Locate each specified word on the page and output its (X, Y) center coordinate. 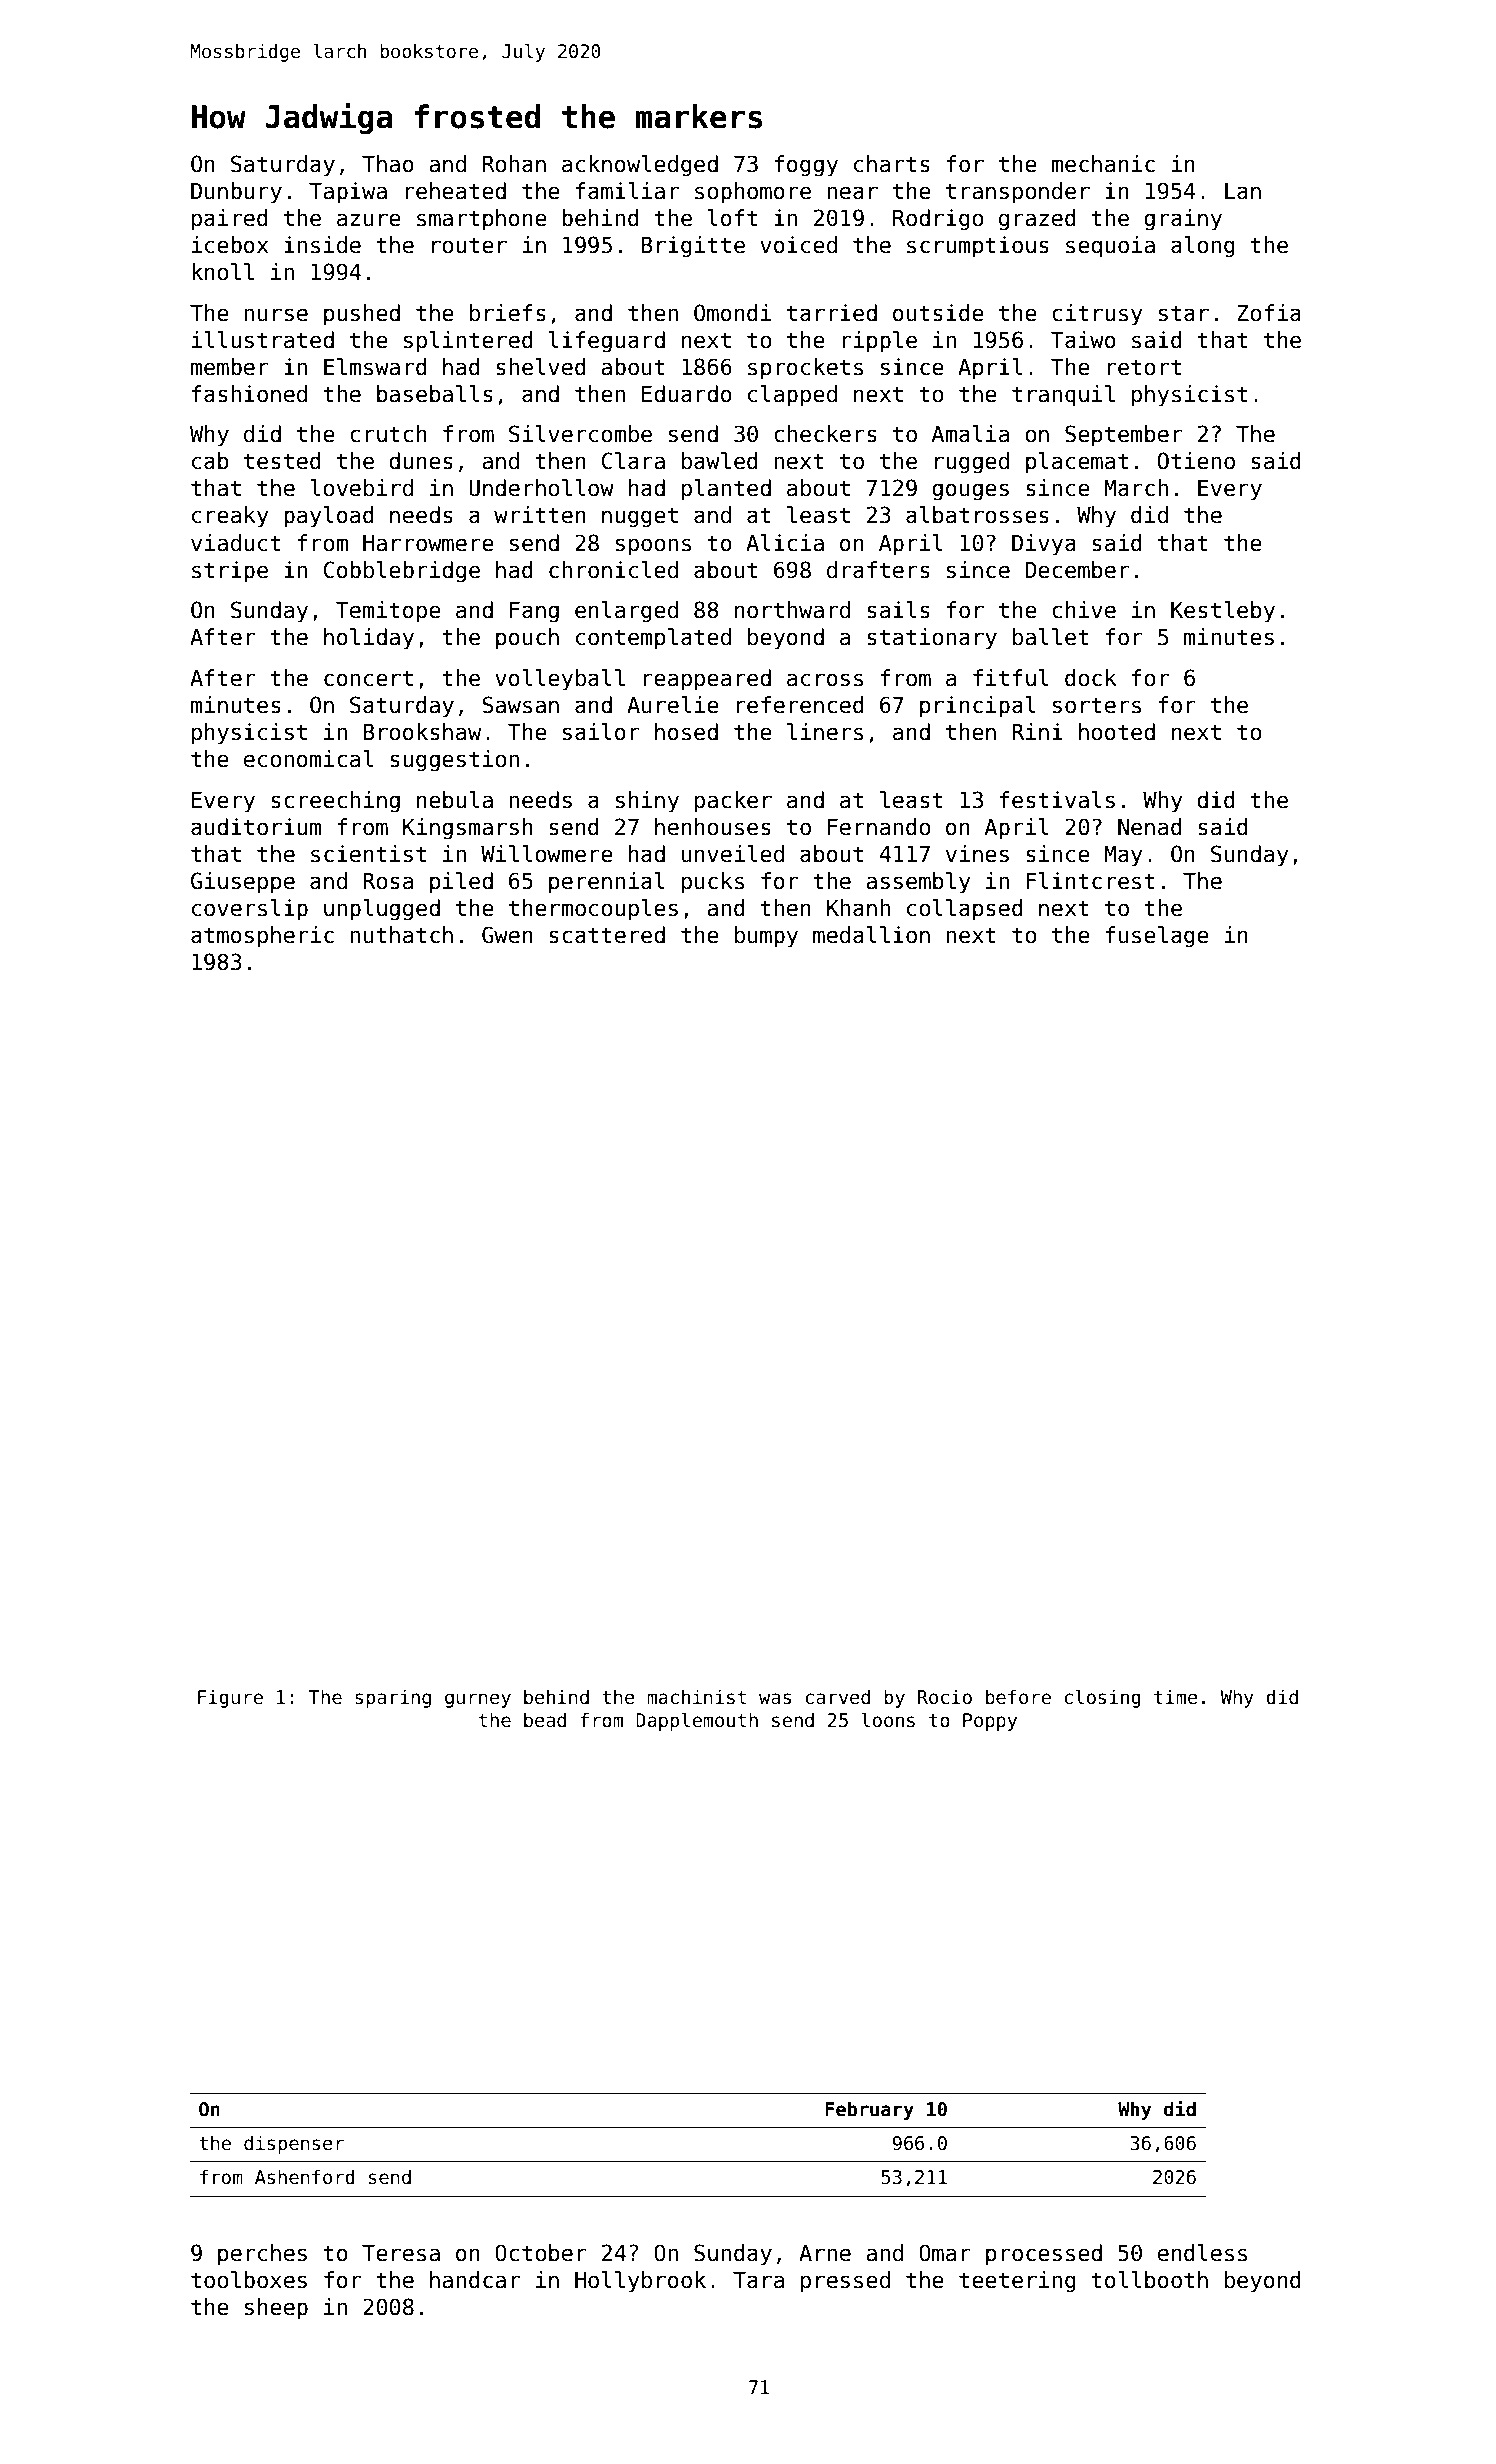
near (852, 193)
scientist (368, 854)
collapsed (965, 910)
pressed (845, 2282)
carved (837, 1697)
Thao (388, 164)
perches (262, 2255)
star (1184, 313)
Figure (230, 1698)
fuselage (1157, 937)
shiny (647, 802)
